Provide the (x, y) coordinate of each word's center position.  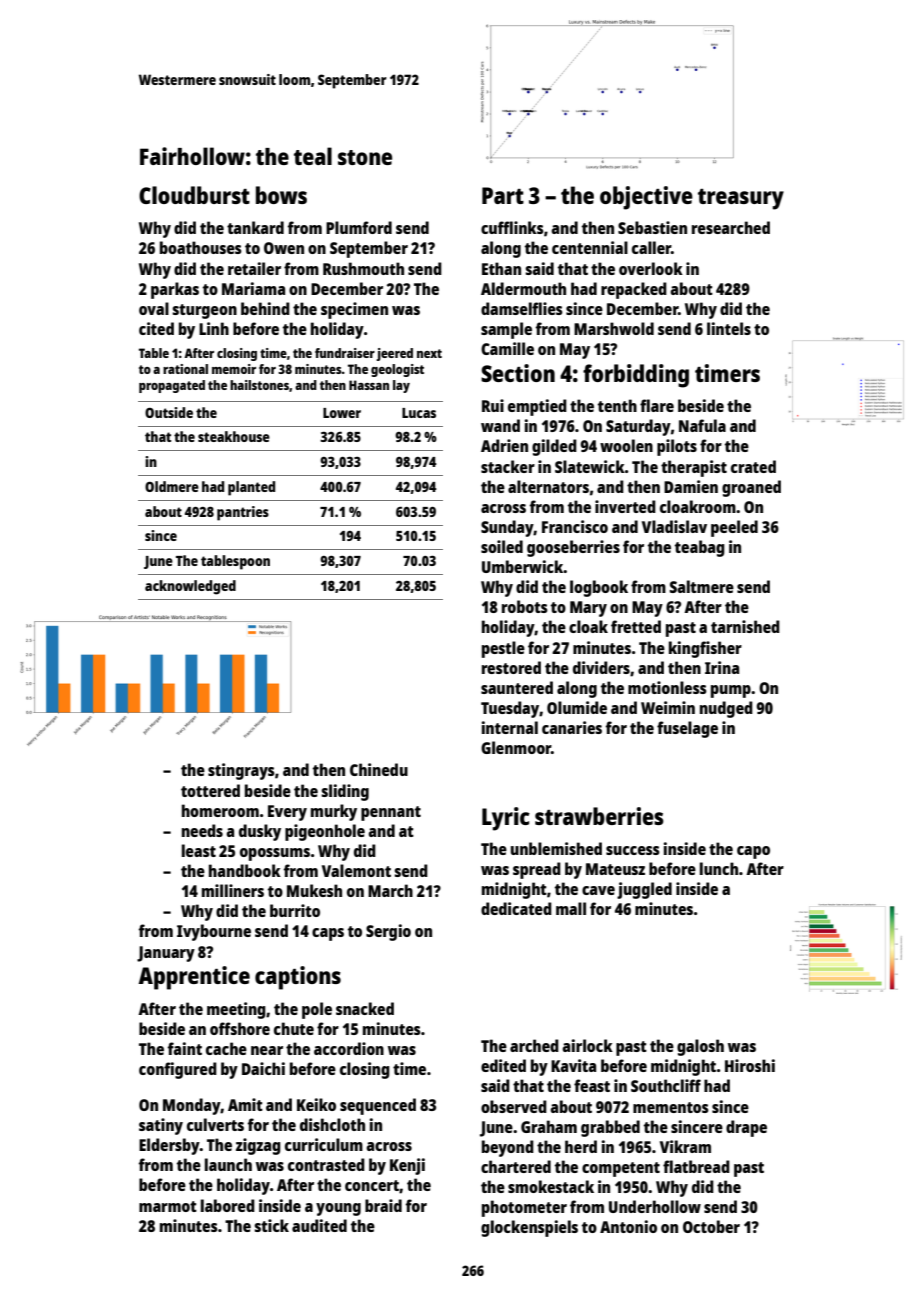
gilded (554, 447)
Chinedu (379, 769)
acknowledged (190, 587)
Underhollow (655, 1206)
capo (753, 852)
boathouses (201, 247)
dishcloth (332, 1124)
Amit (245, 1104)
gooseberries (573, 548)
